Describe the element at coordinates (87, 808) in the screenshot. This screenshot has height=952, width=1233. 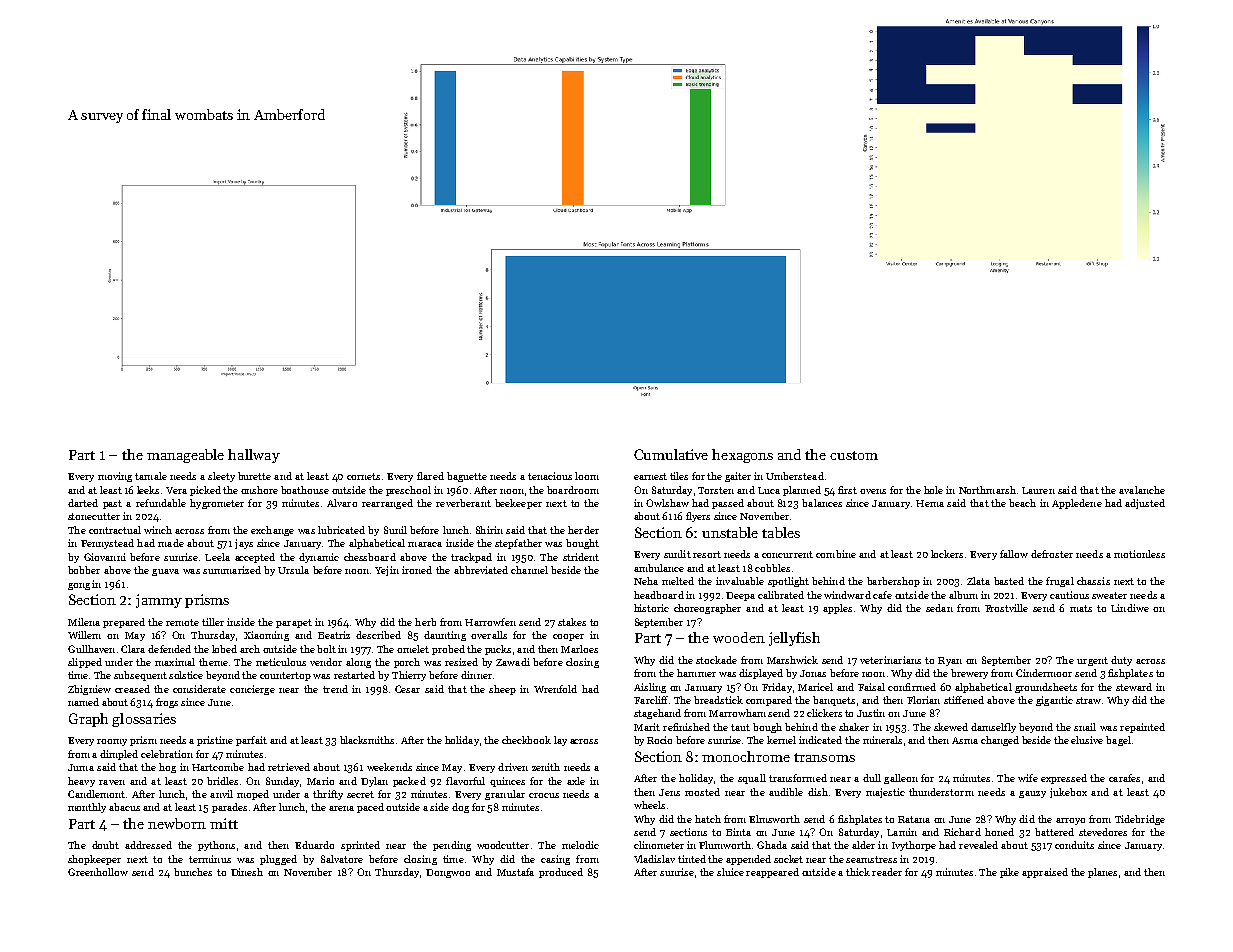
I see `monthly` at that location.
